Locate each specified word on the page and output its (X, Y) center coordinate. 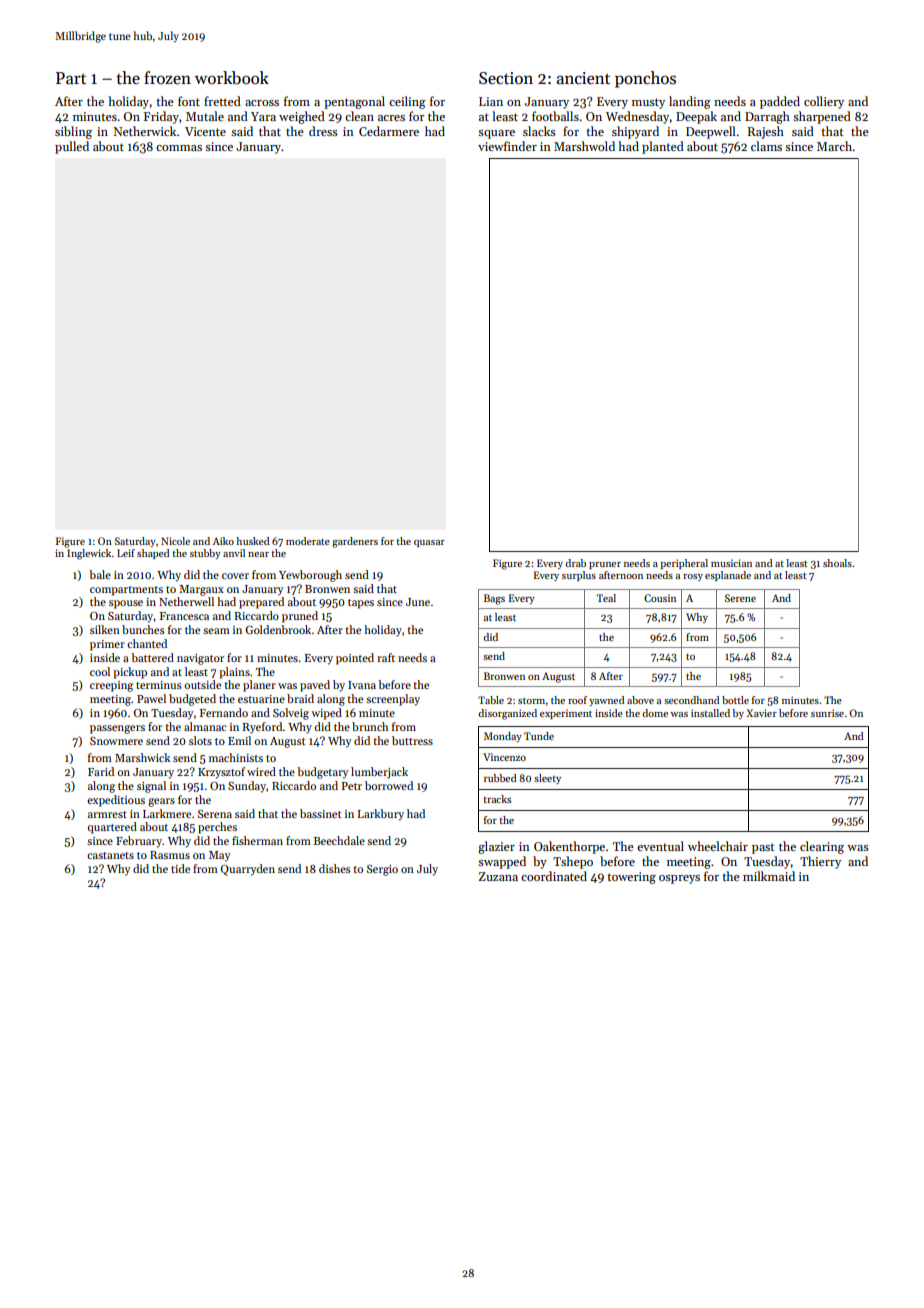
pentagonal (354, 102)
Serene (740, 598)
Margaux (201, 590)
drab (575, 563)
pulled (72, 147)
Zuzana (498, 876)
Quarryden (248, 870)
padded (780, 102)
